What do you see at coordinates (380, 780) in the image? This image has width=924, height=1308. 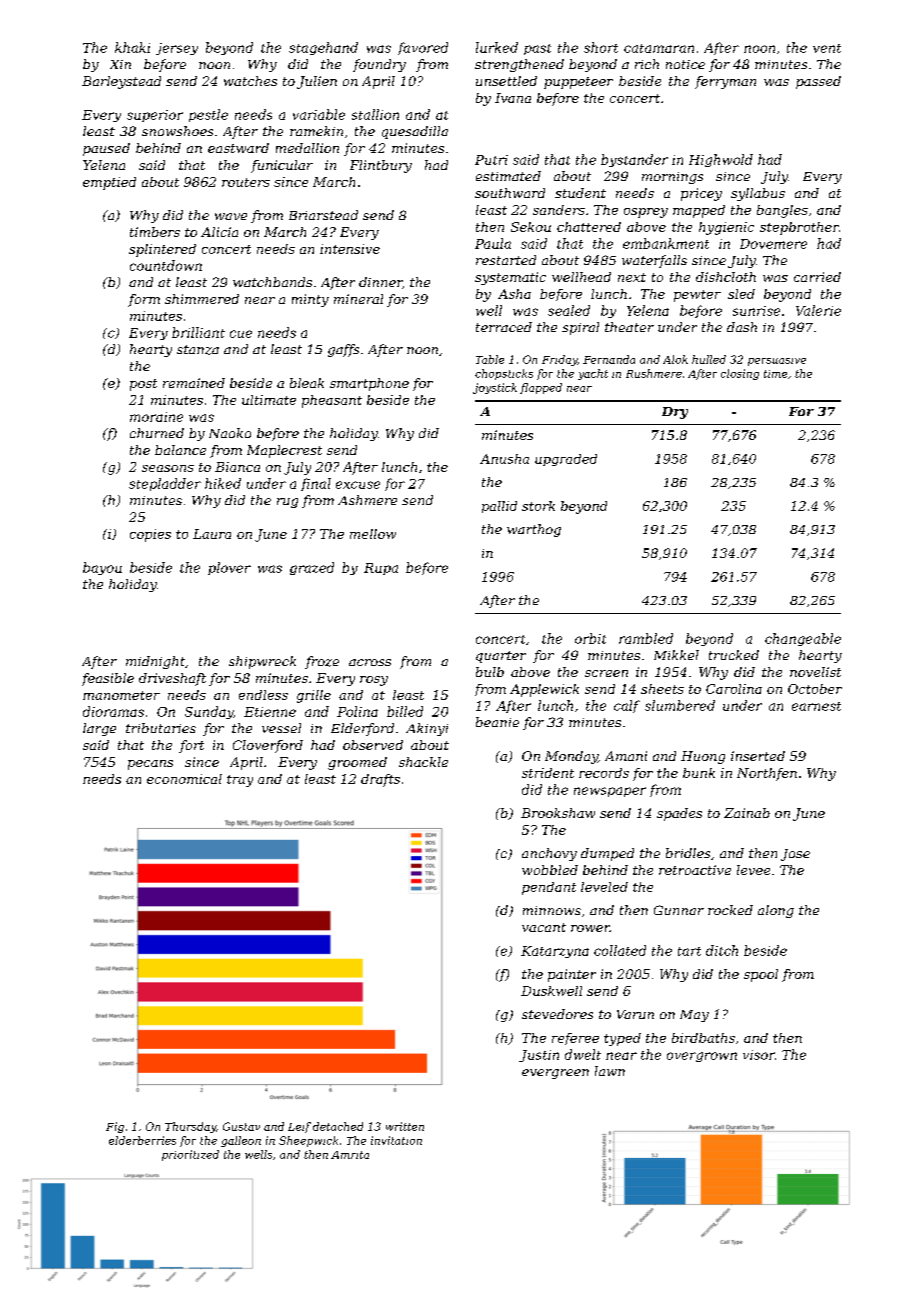 I see `drafts` at bounding box center [380, 780].
